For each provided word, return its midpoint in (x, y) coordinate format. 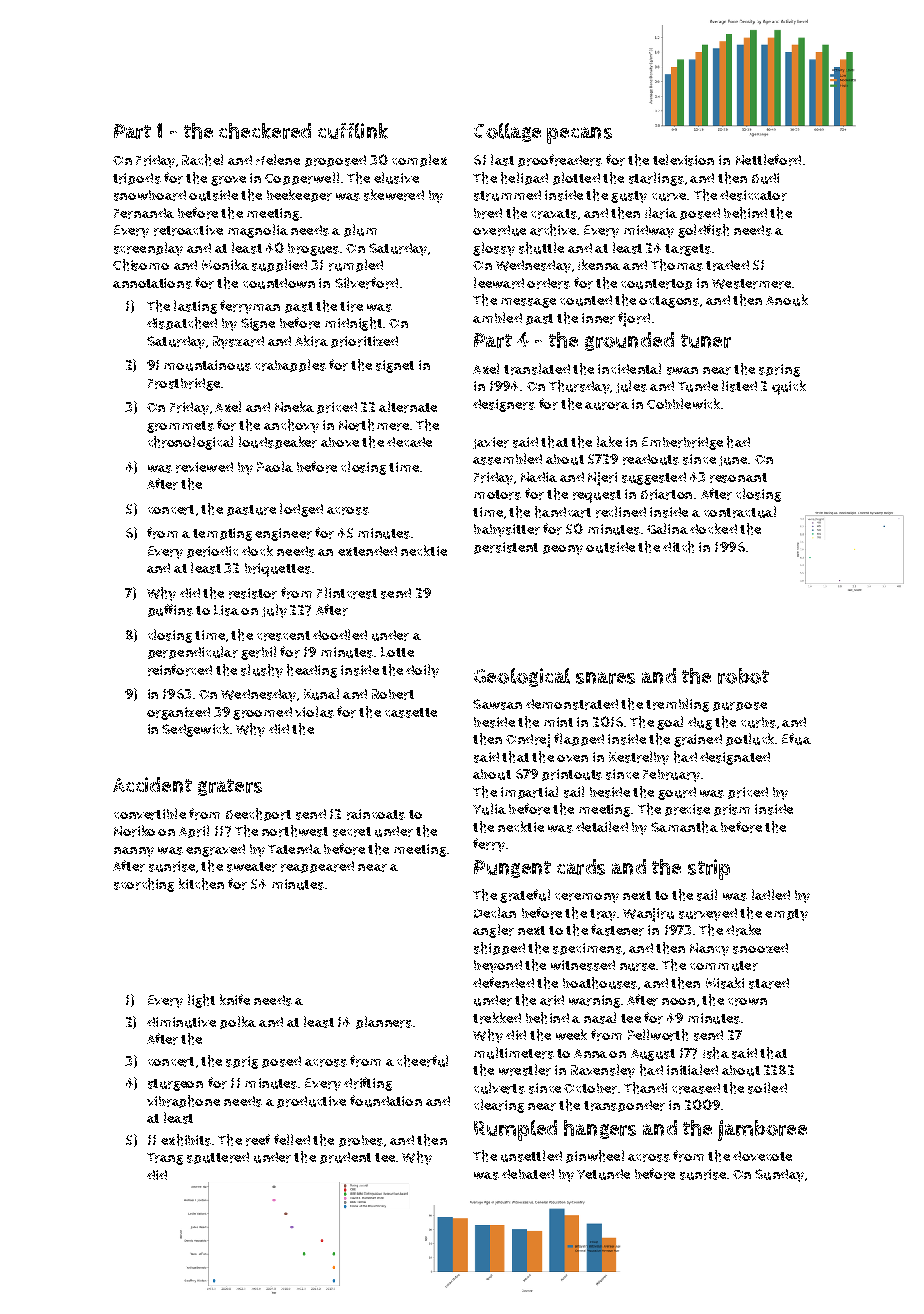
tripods (137, 179)
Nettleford (768, 160)
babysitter (507, 530)
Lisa (226, 610)
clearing (499, 1106)
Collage (507, 132)
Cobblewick (683, 403)
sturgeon (175, 1085)
